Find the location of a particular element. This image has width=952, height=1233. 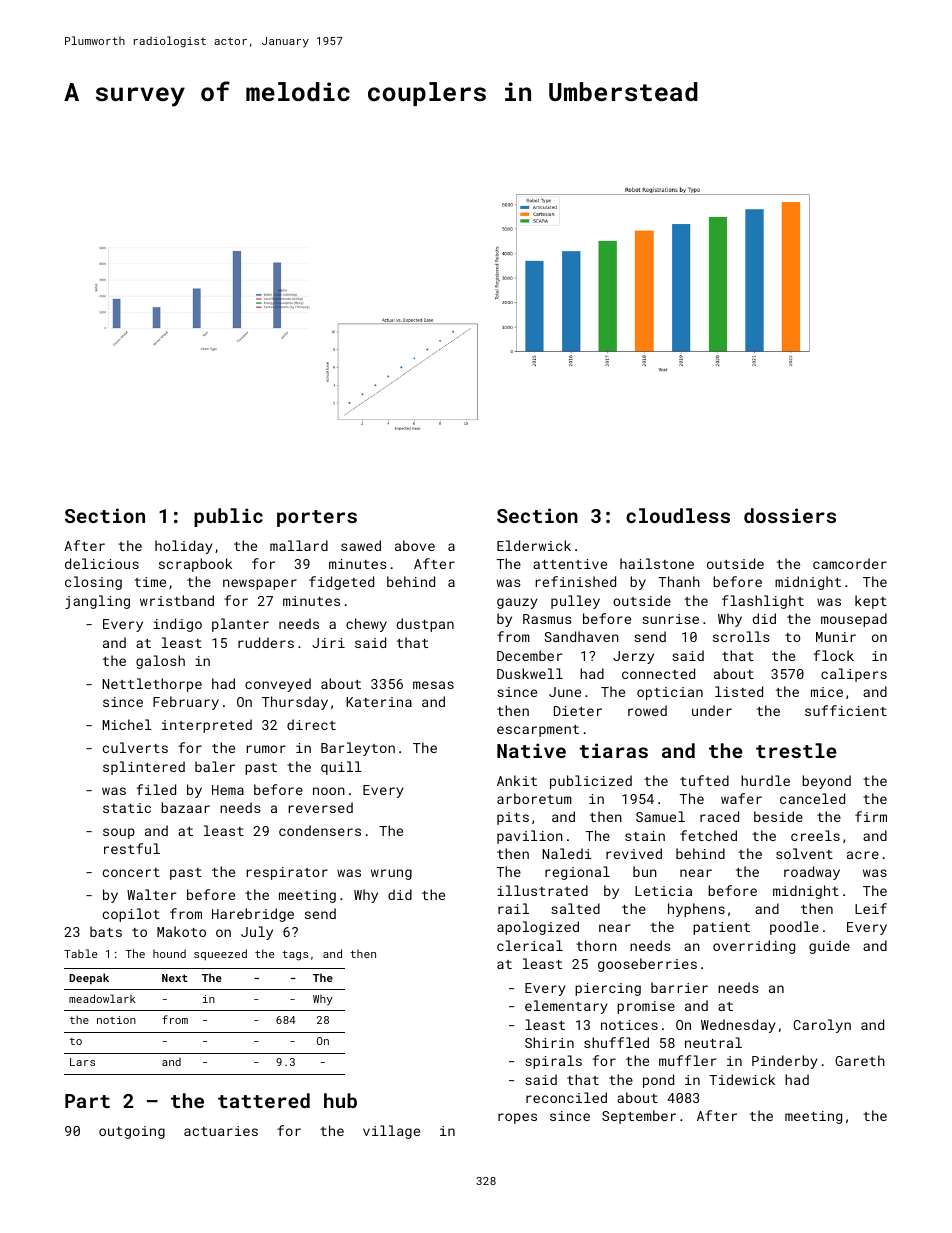

Duskwell is located at coordinates (530, 673).
